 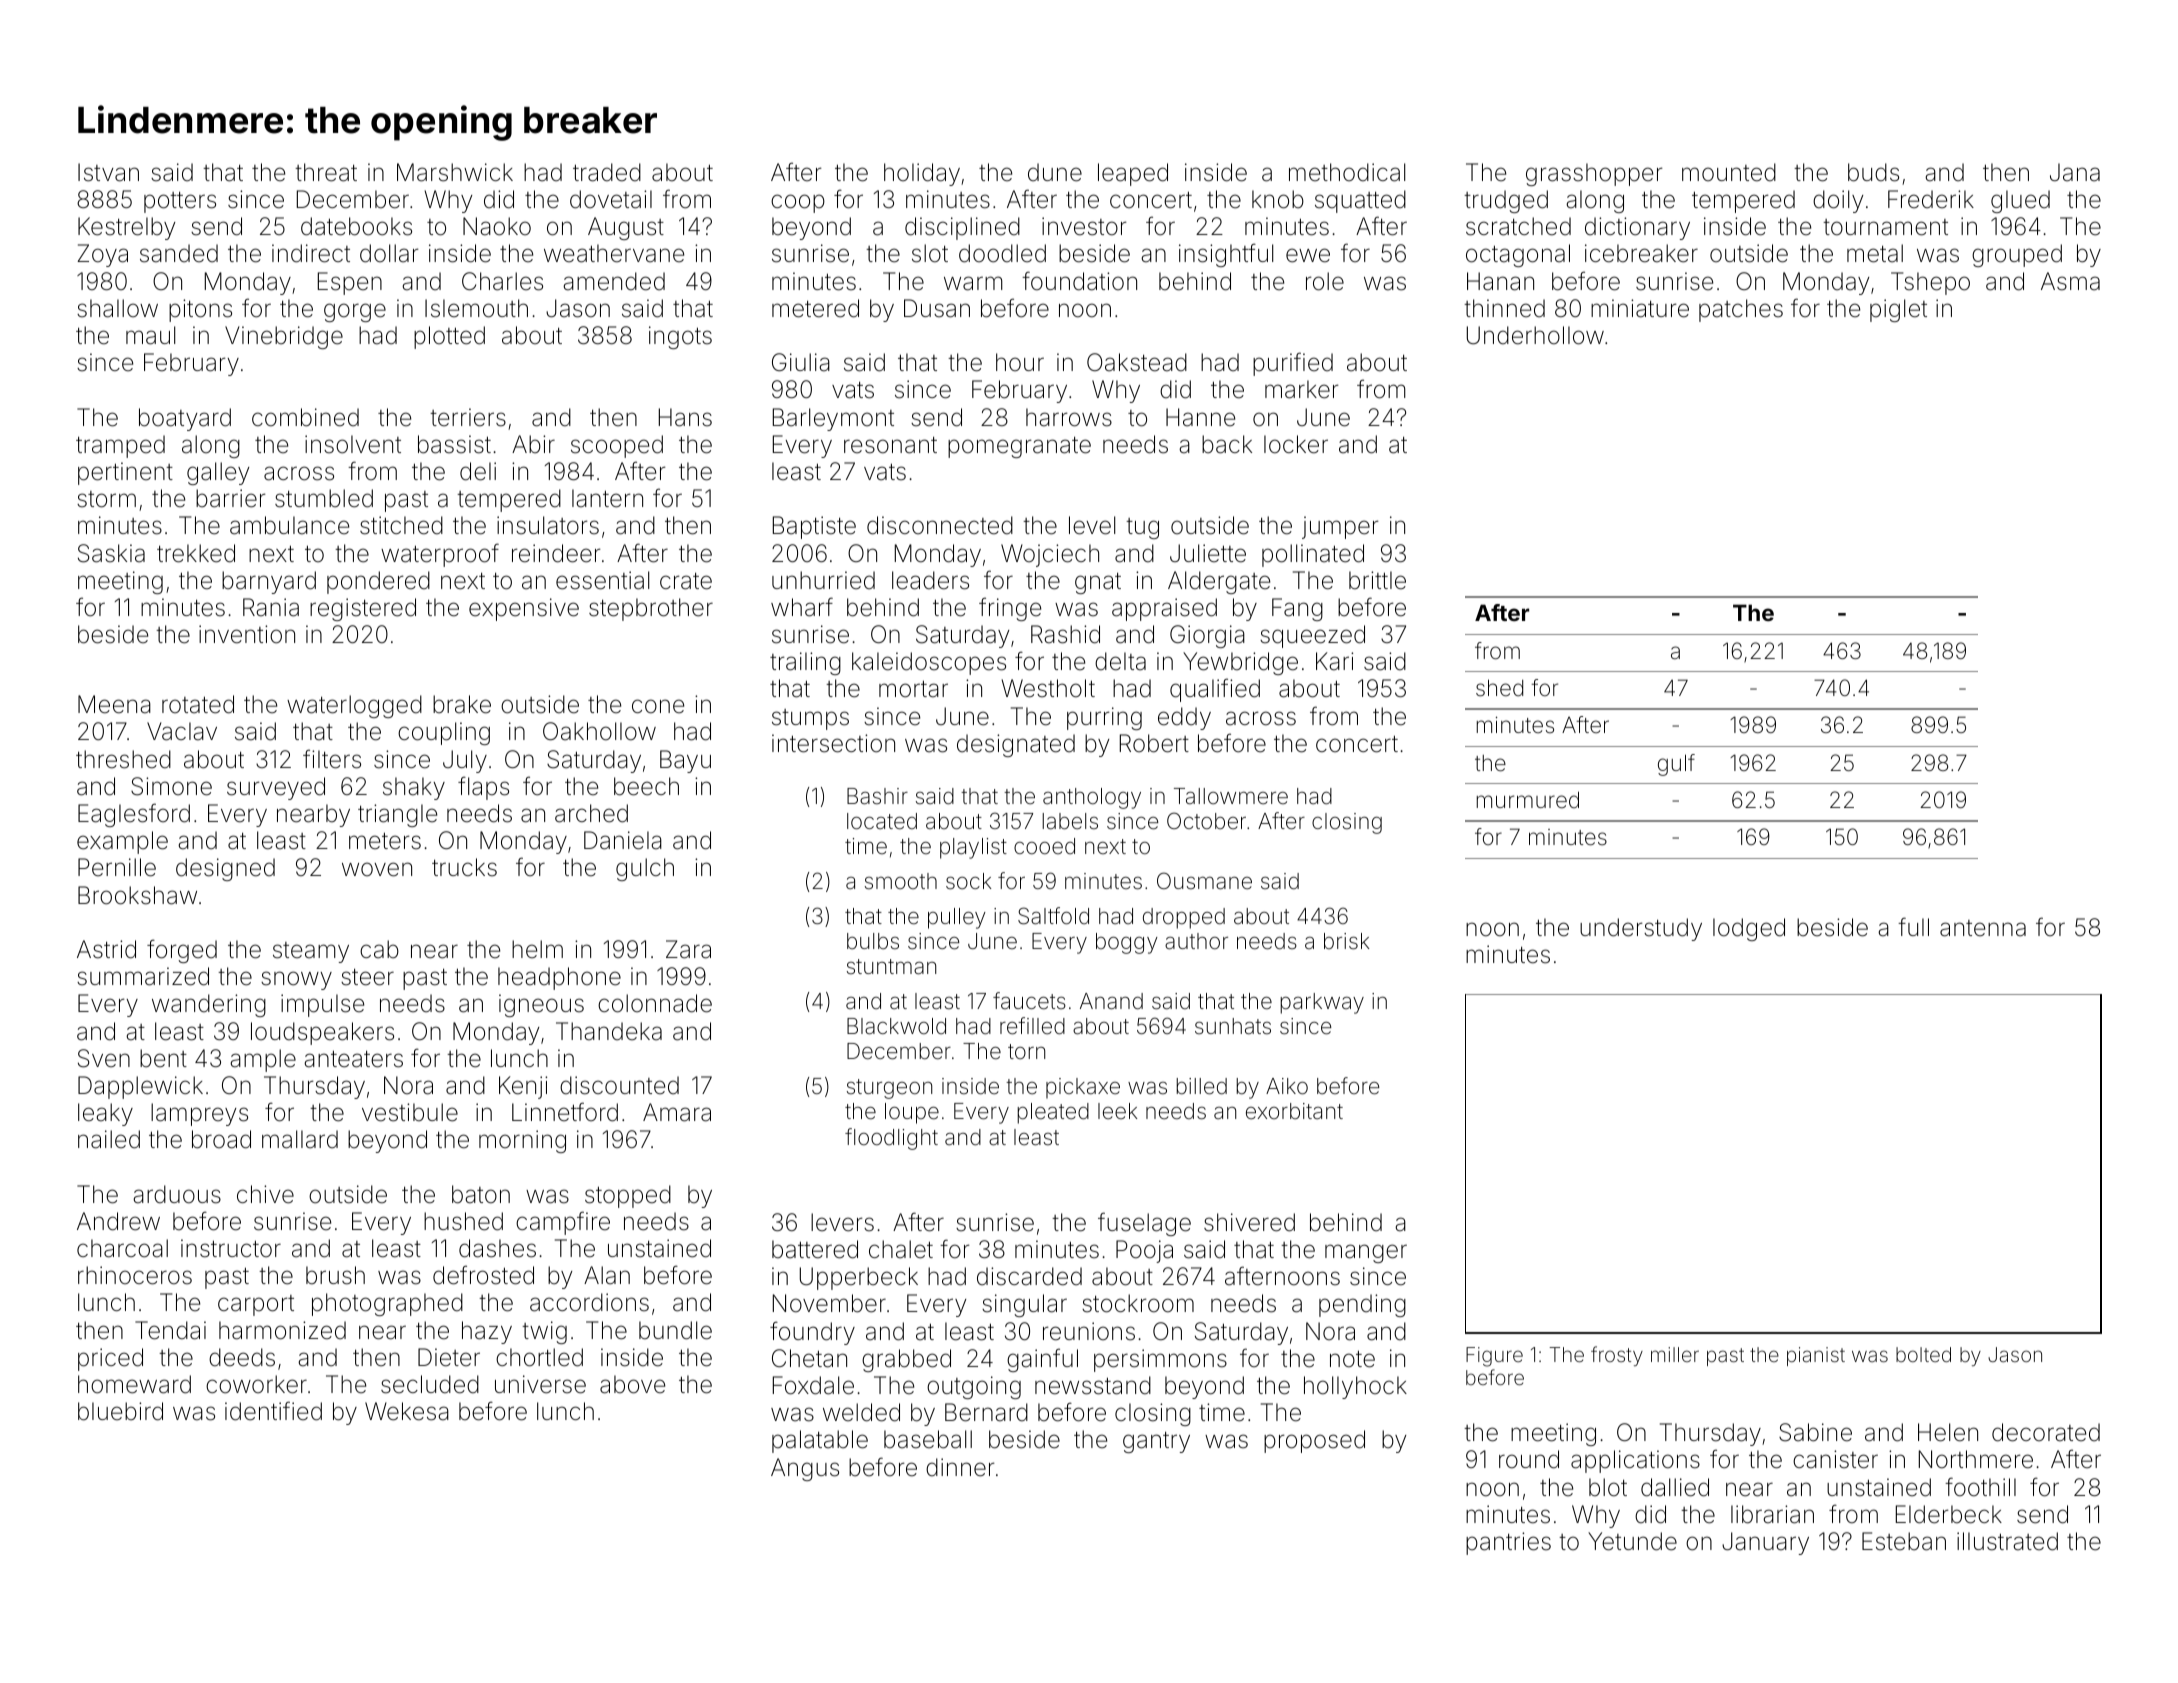 I want to click on carport, so click(x=256, y=1305).
